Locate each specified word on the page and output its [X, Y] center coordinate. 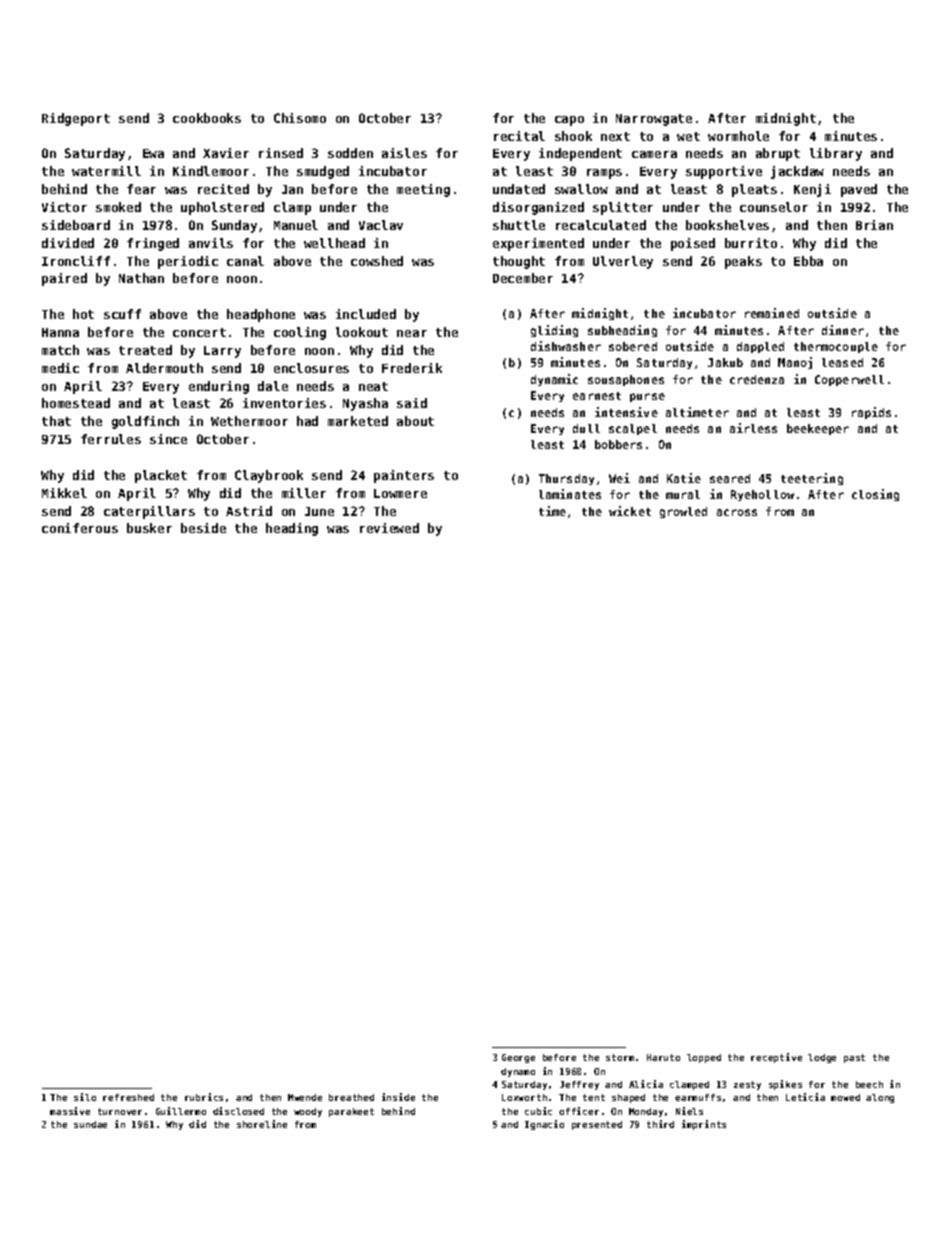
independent [580, 154]
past [854, 1058]
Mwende [305, 1097]
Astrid [249, 511]
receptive [776, 1058]
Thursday [566, 479]
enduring [219, 387]
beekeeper [818, 429]
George [518, 1058]
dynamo [518, 1072]
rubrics [204, 1097]
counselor [774, 207]
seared [730, 478]
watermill [106, 171]
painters [404, 476]
